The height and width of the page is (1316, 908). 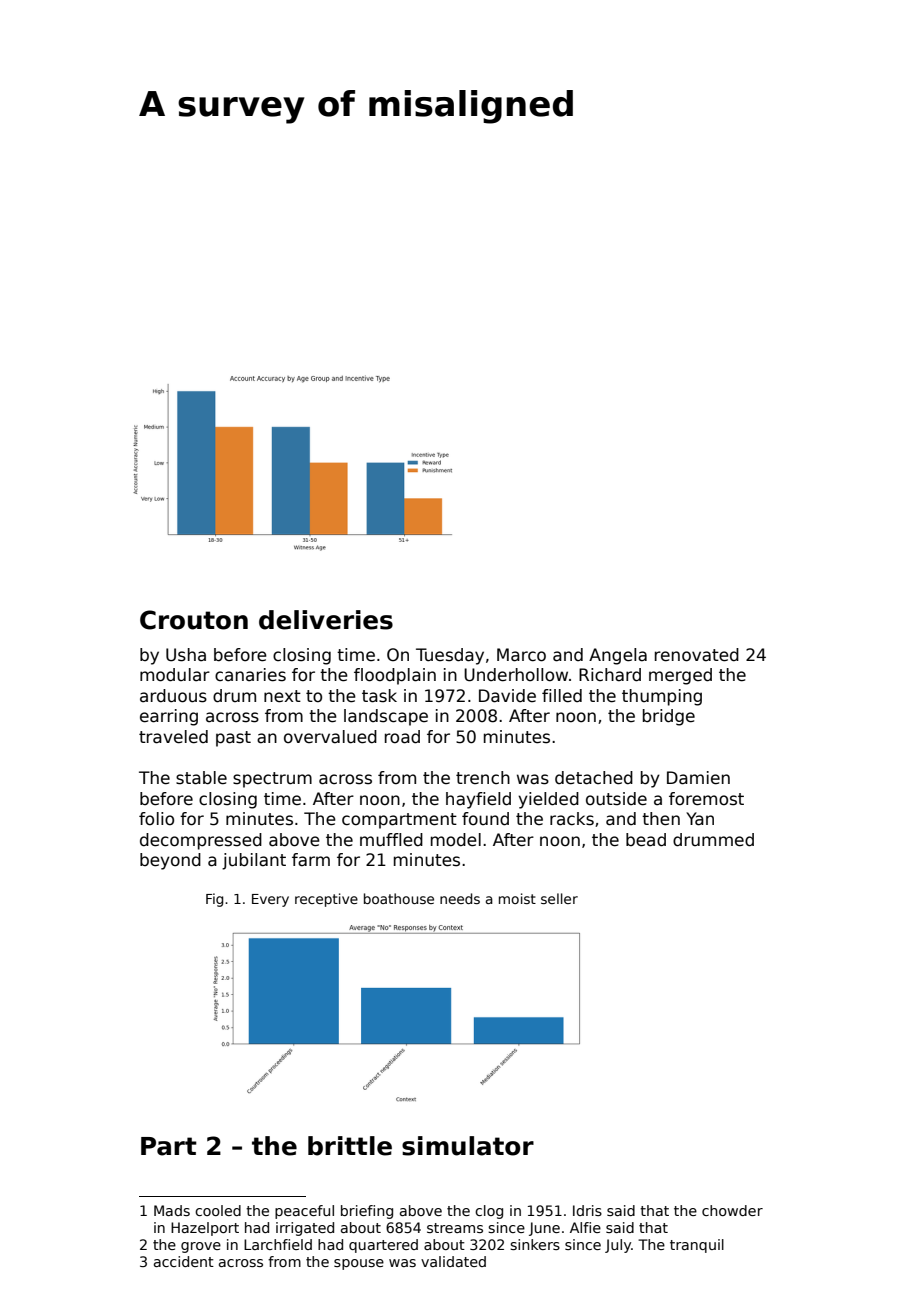 What do you see at coordinates (383, 1246) in the page?
I see `quartered` at bounding box center [383, 1246].
